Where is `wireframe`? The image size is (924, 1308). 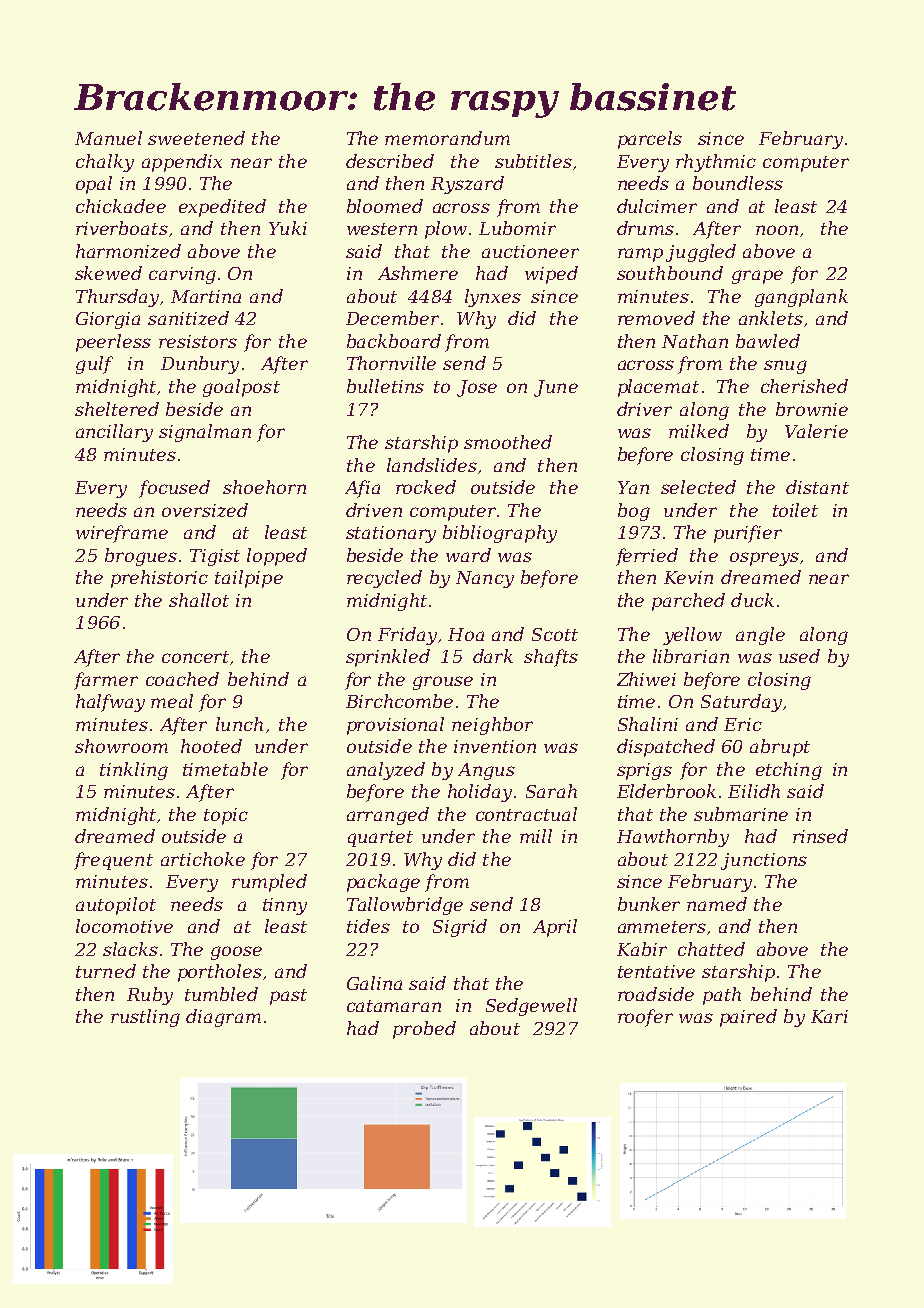 wireframe is located at coordinates (122, 534).
